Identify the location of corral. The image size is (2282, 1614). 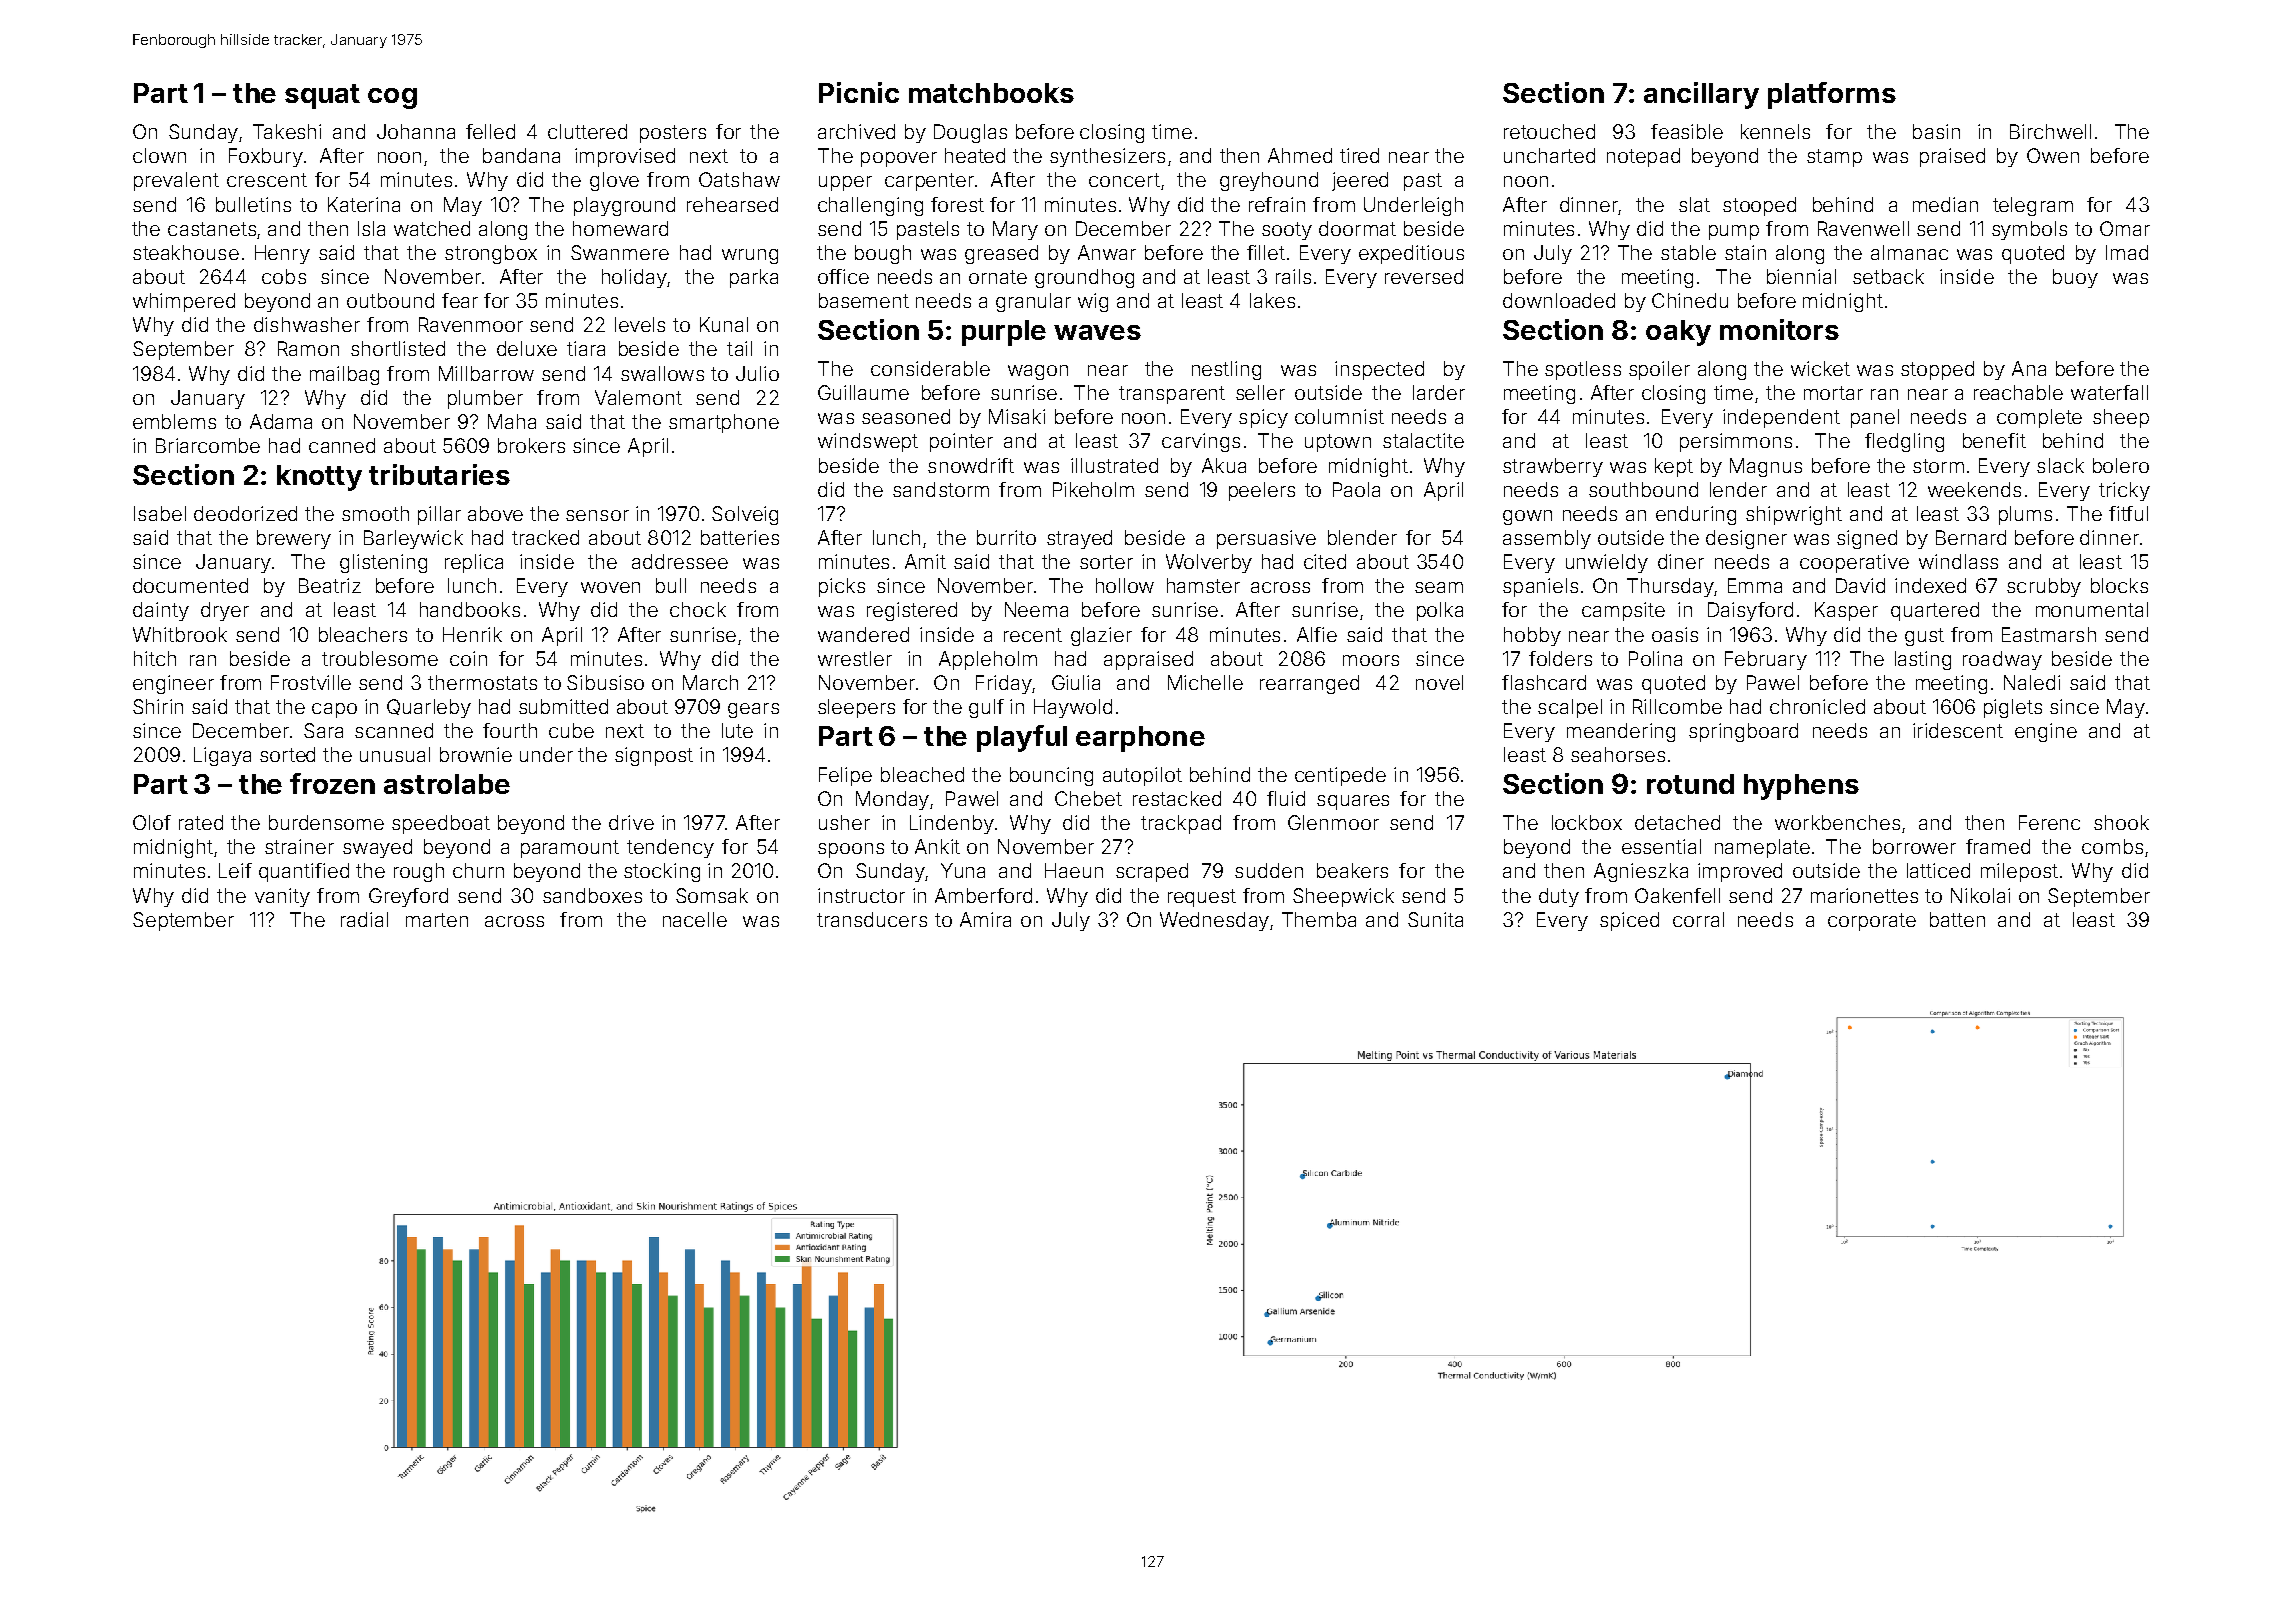
(1698, 919).
